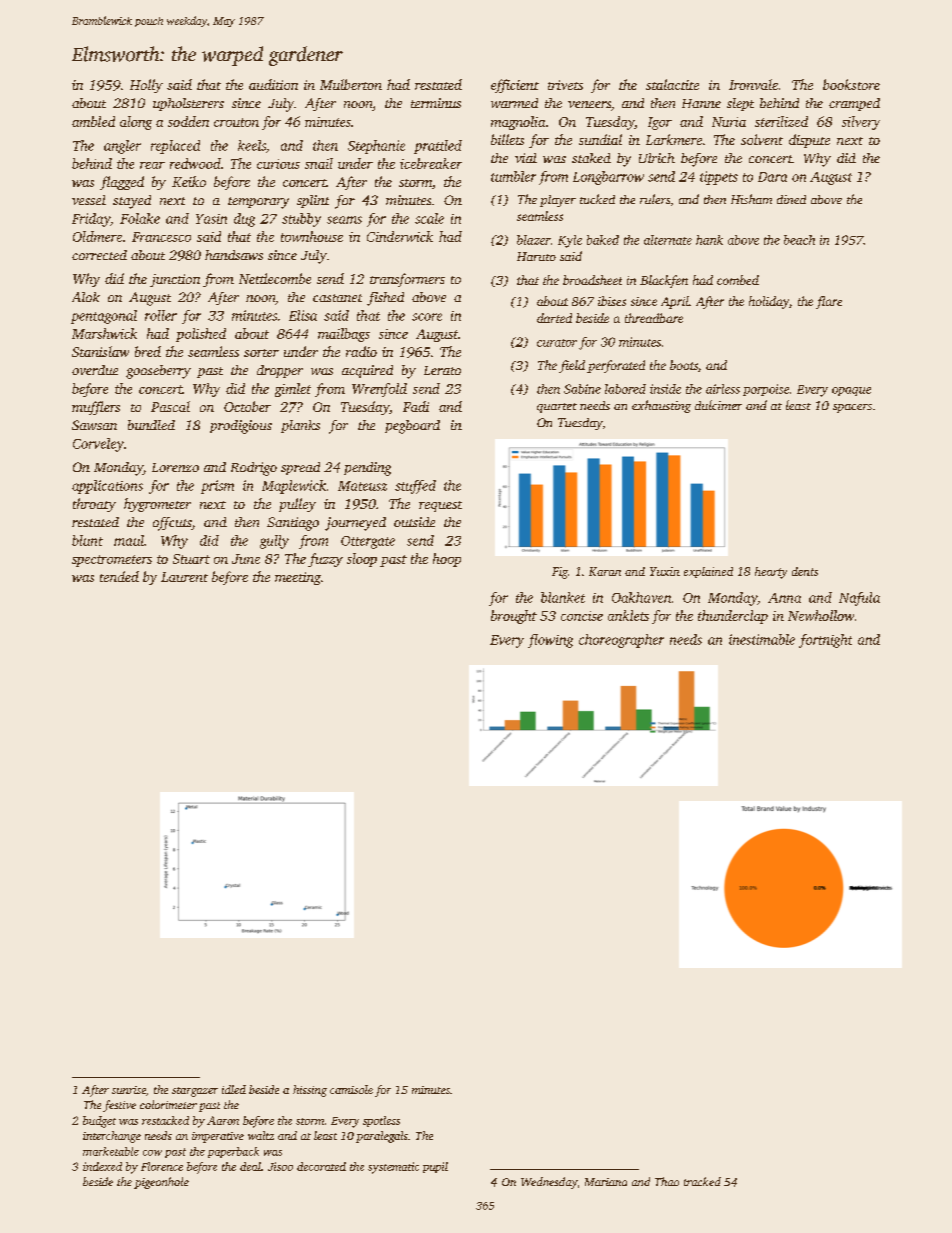 Image resolution: width=952 pixels, height=1233 pixels. Describe the element at coordinates (809, 141) in the document. I see `dispute` at that location.
